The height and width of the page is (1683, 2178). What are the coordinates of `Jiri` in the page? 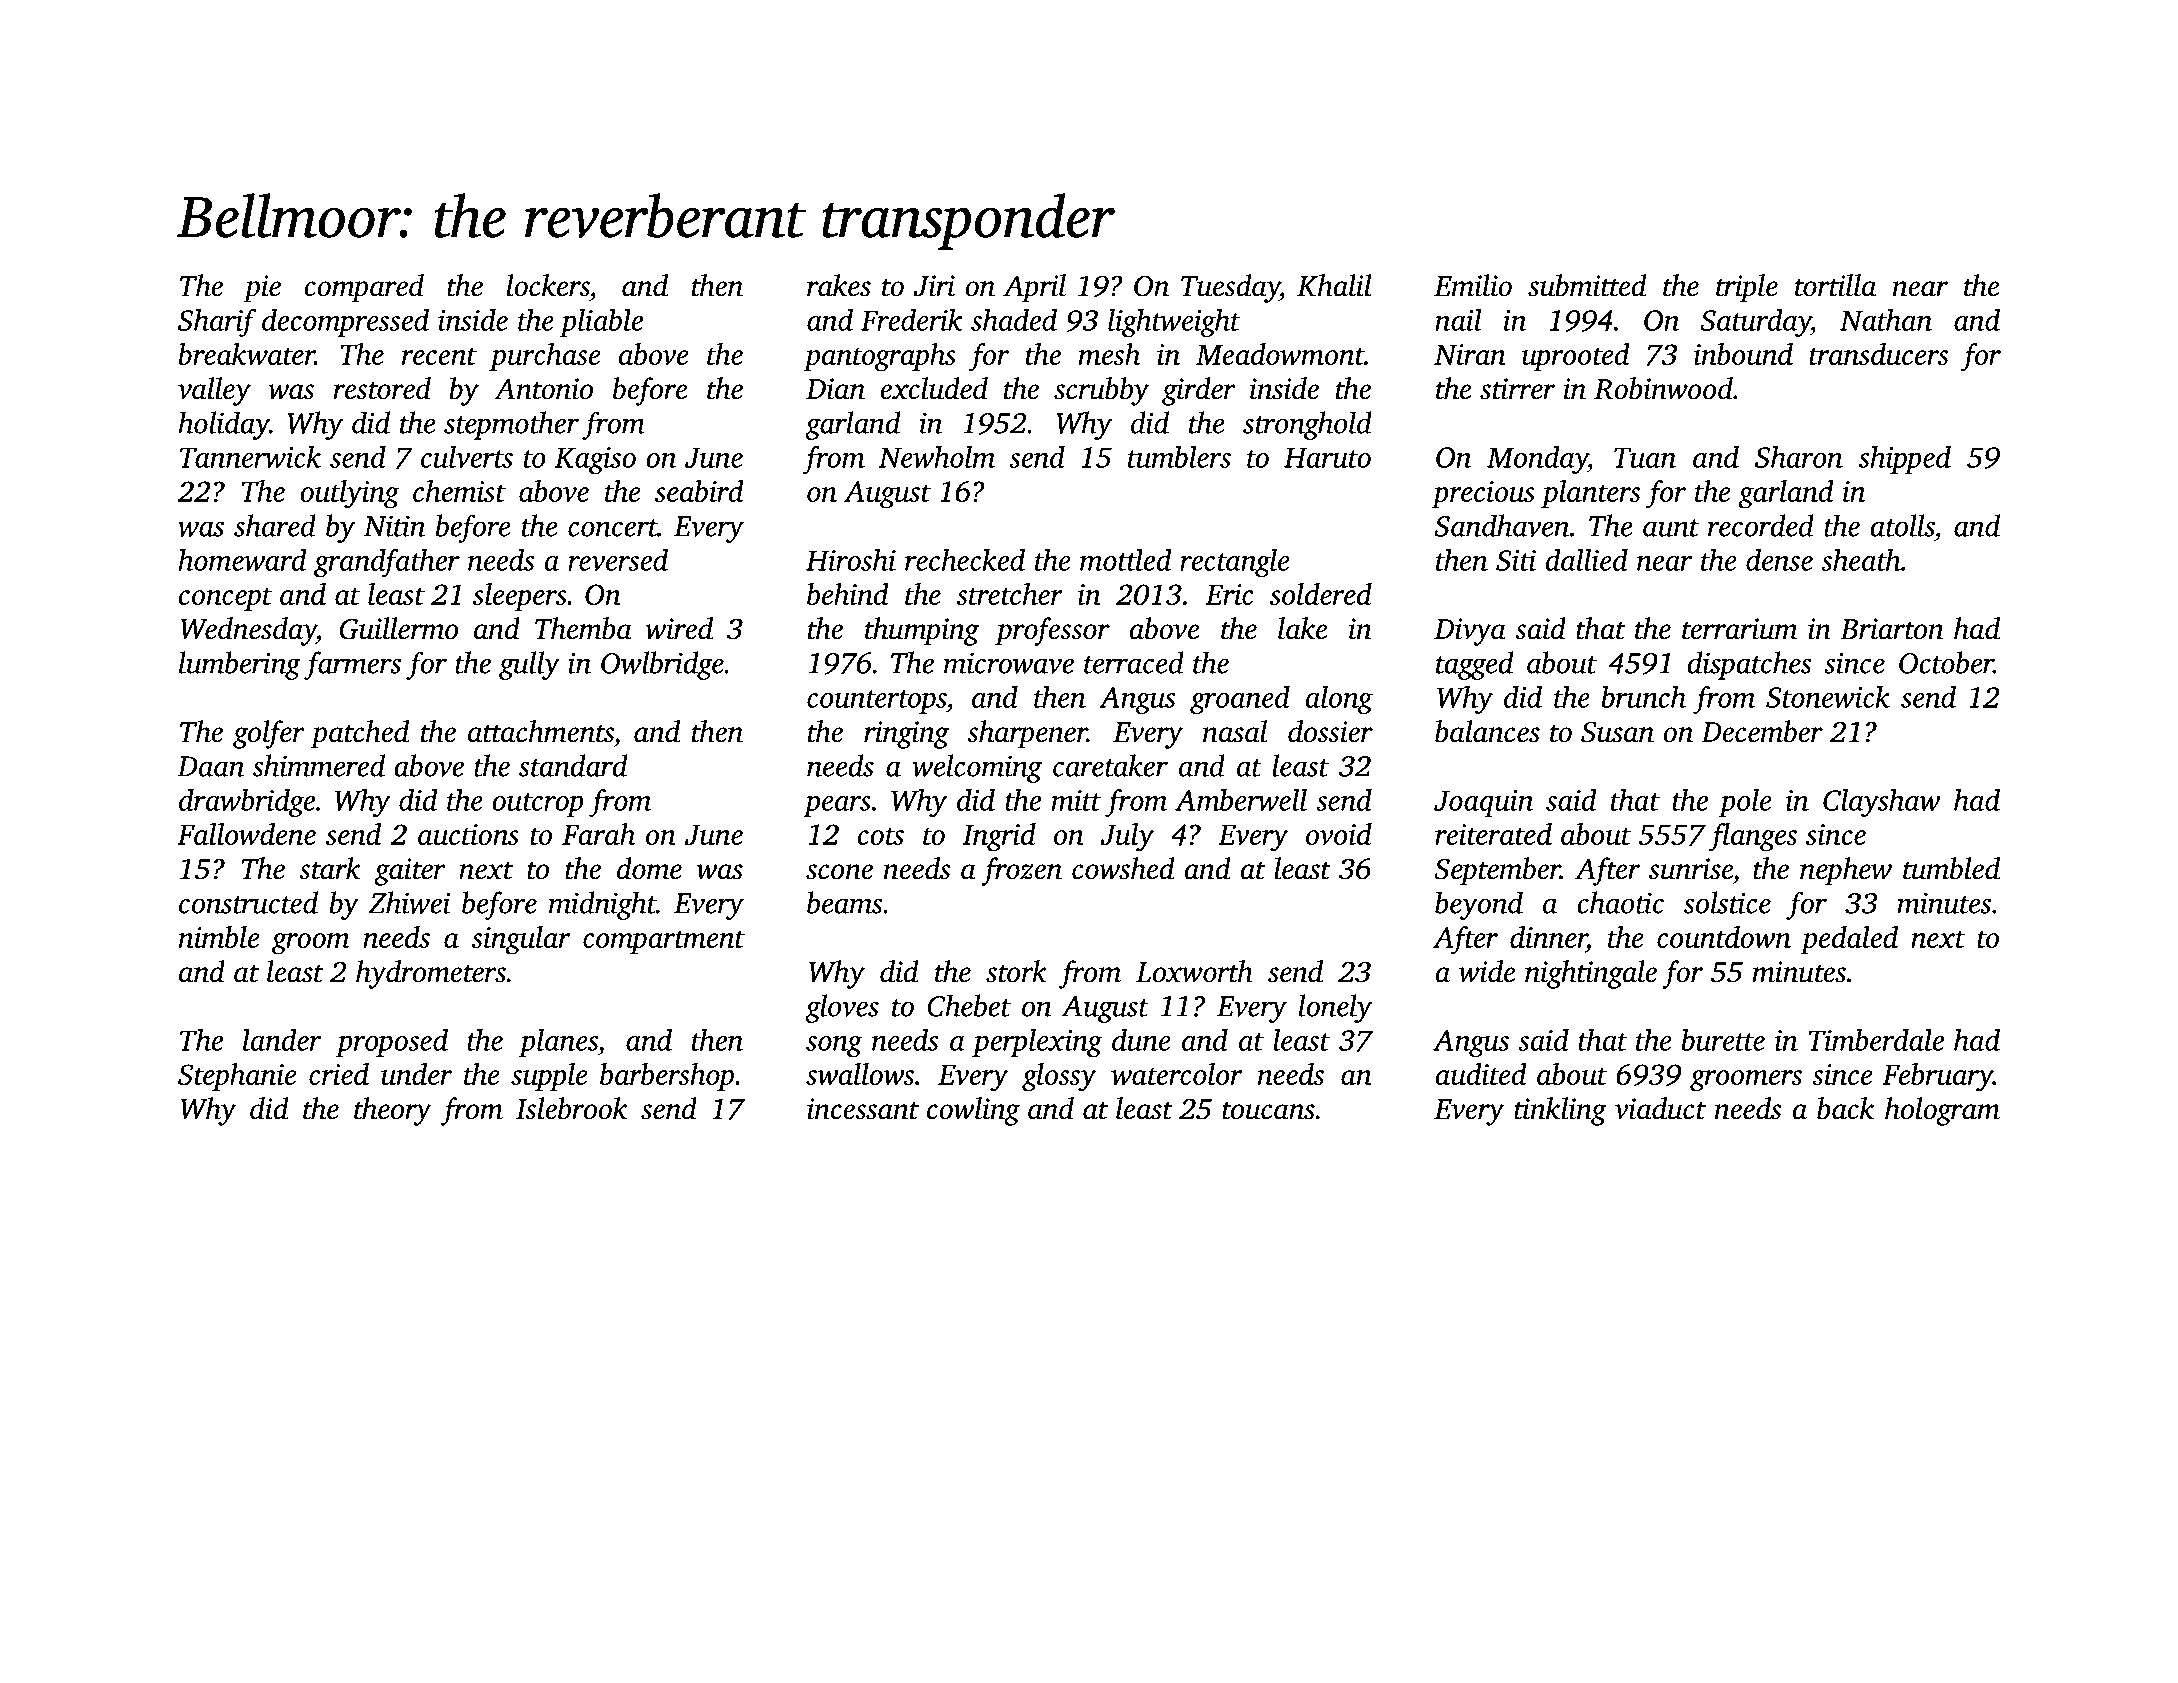 It's located at (934, 286).
